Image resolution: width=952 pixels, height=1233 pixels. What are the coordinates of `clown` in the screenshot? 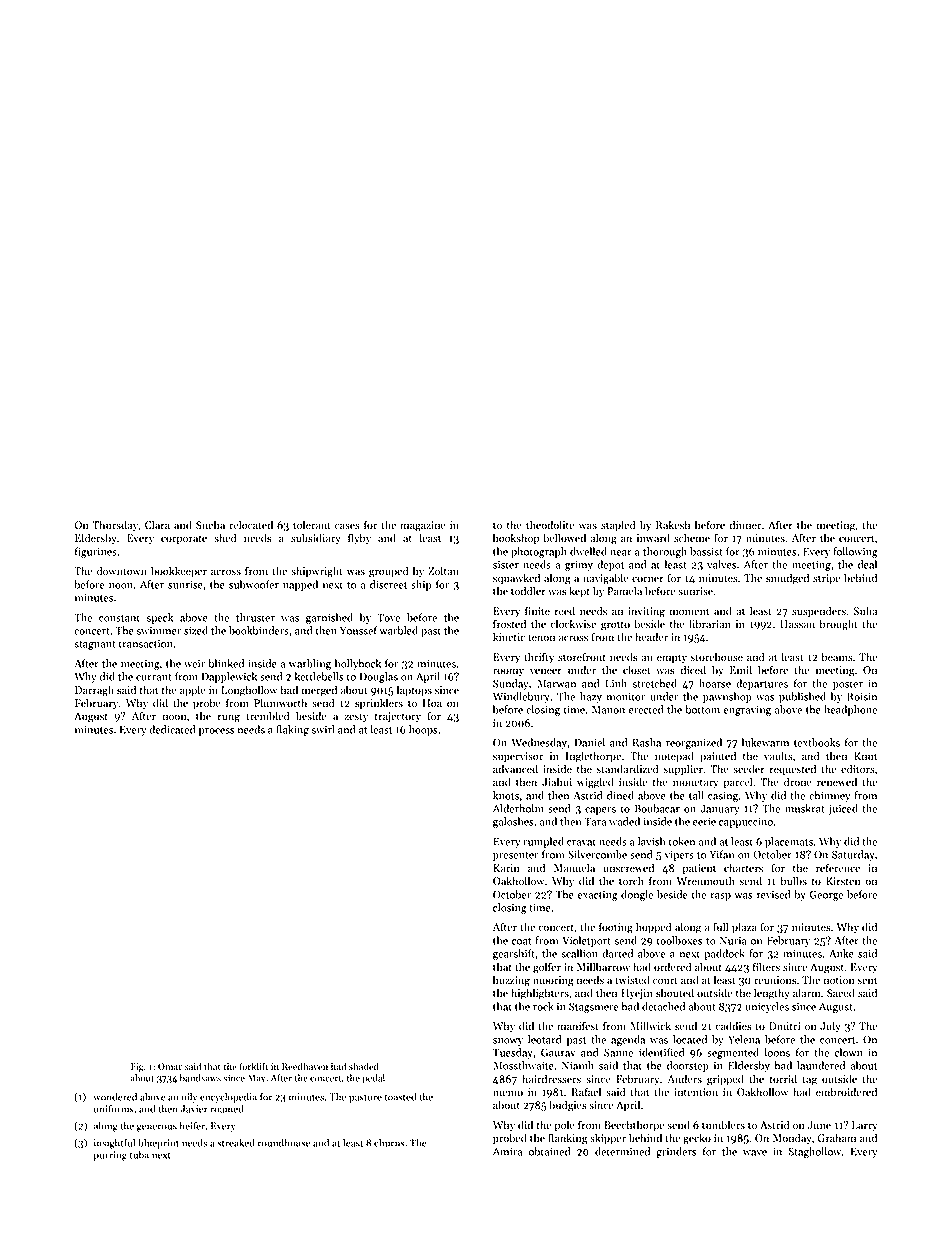 It's located at (849, 1052).
